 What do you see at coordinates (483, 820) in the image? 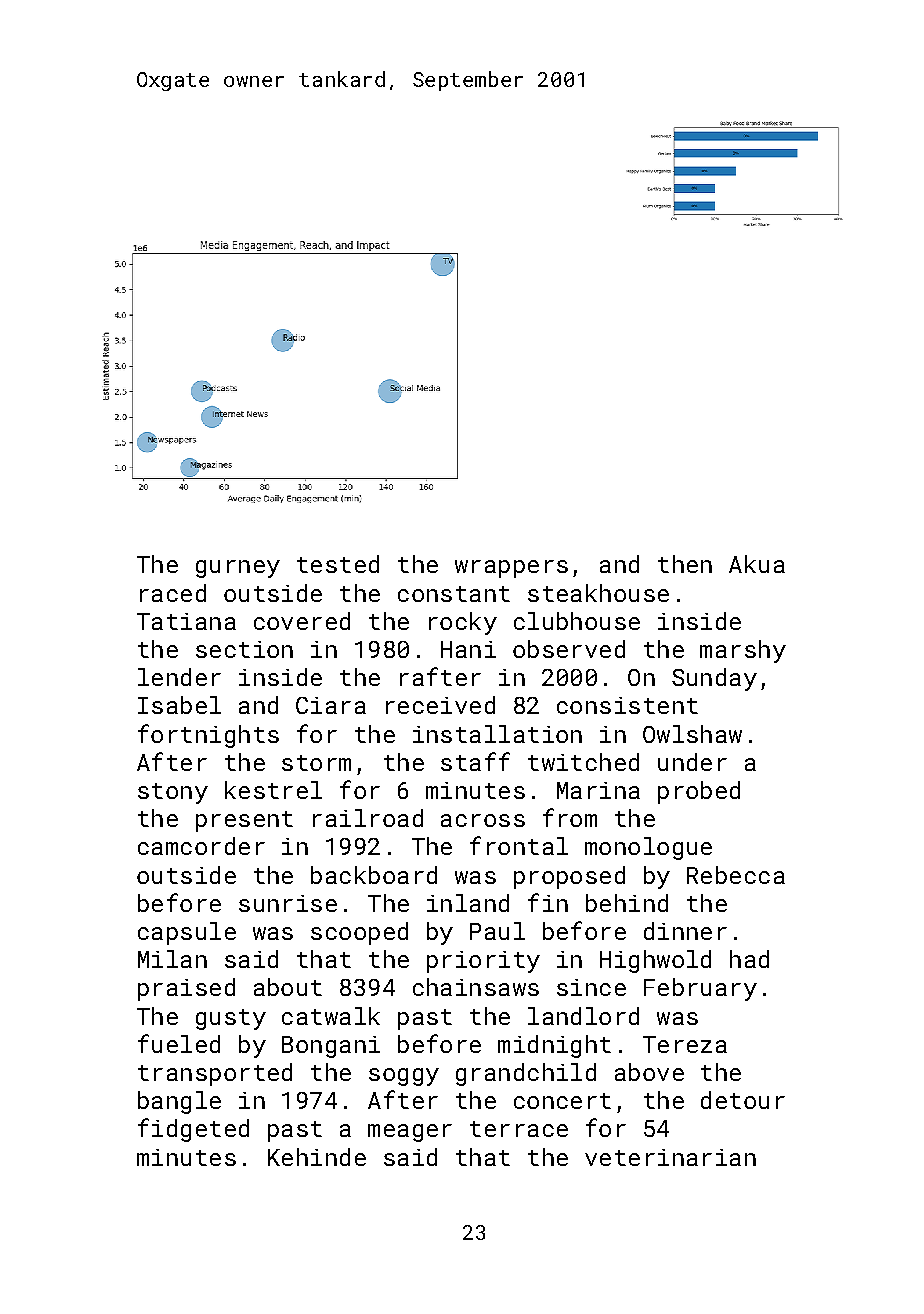
I see `across` at bounding box center [483, 820].
